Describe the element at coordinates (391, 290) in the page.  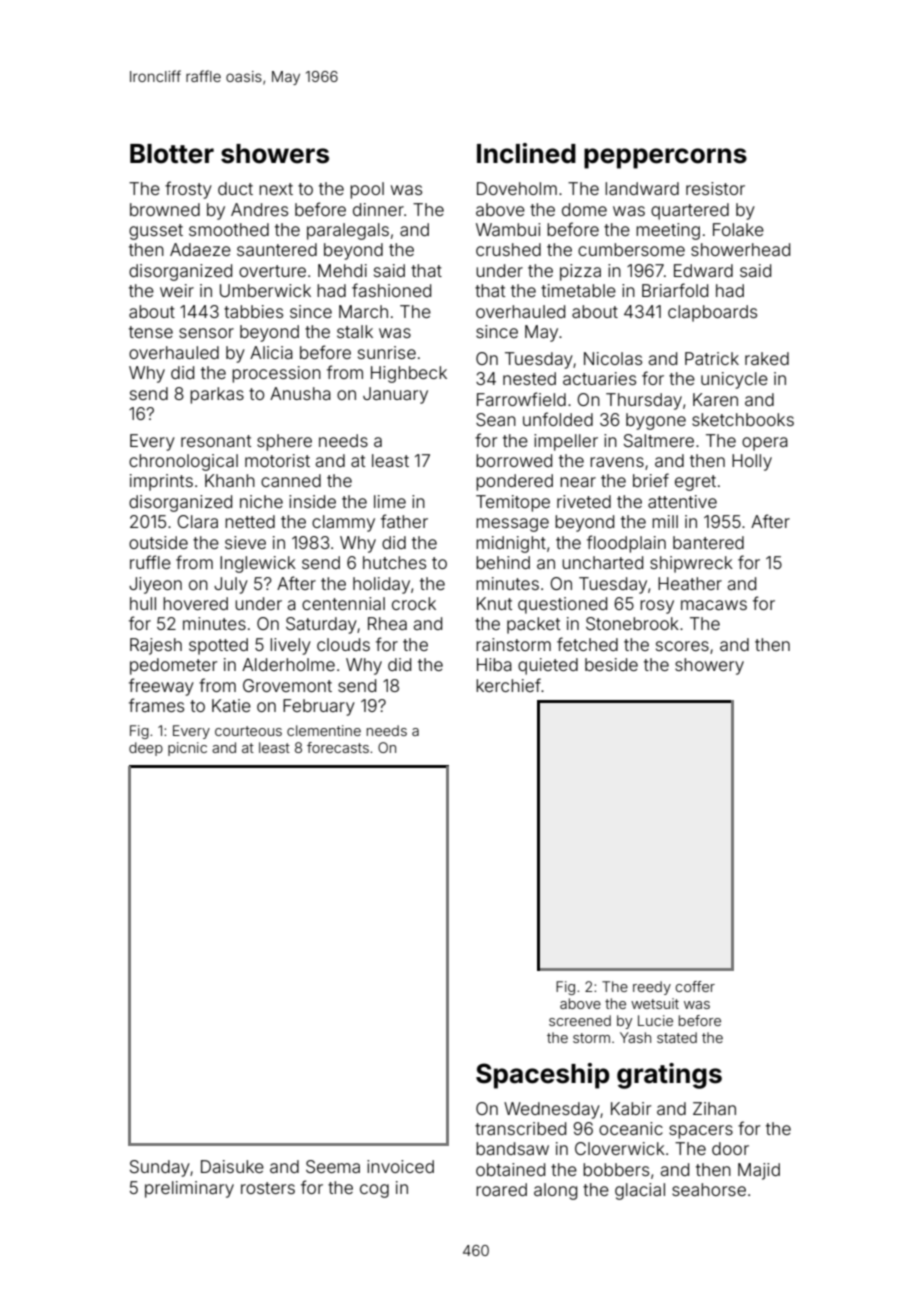
I see `fashioned` at that location.
